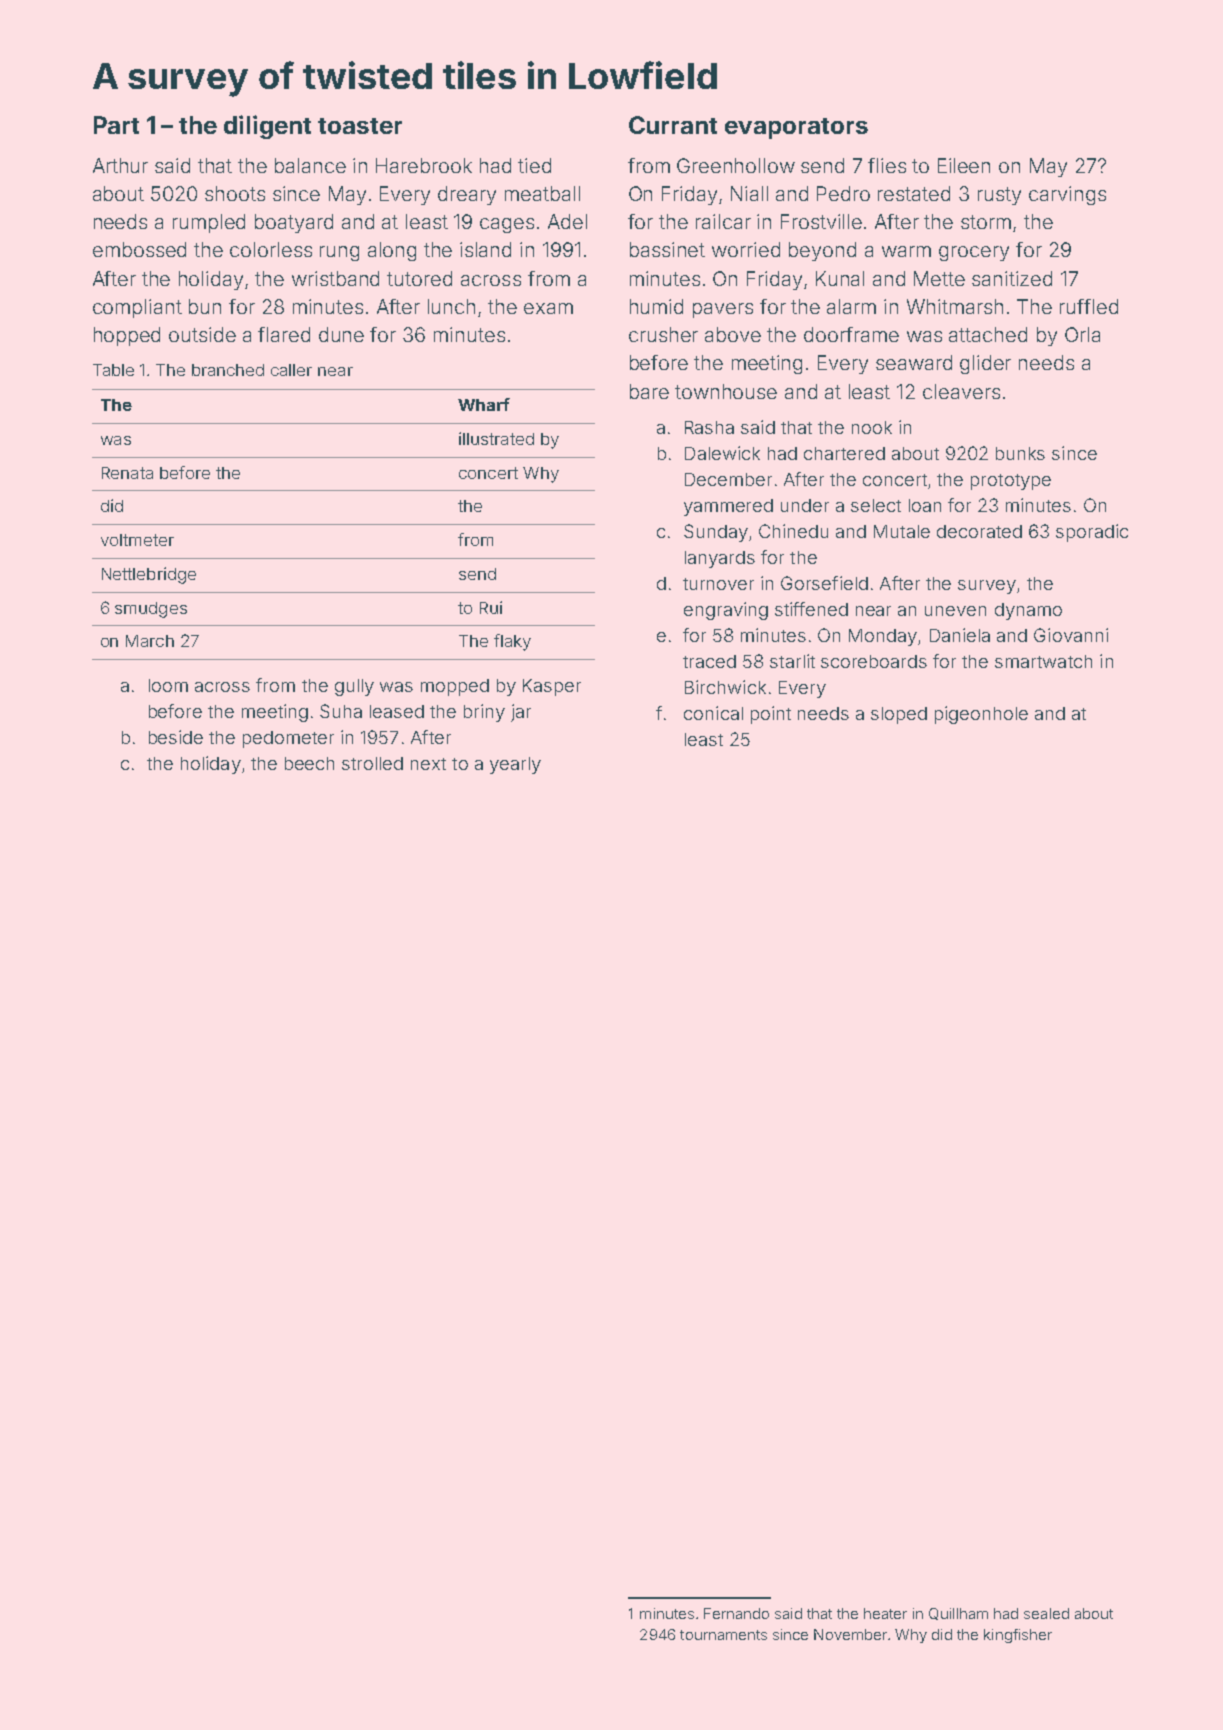 Image resolution: width=1223 pixels, height=1730 pixels. Describe the element at coordinates (168, 685) in the screenshot. I see `loom` at that location.
